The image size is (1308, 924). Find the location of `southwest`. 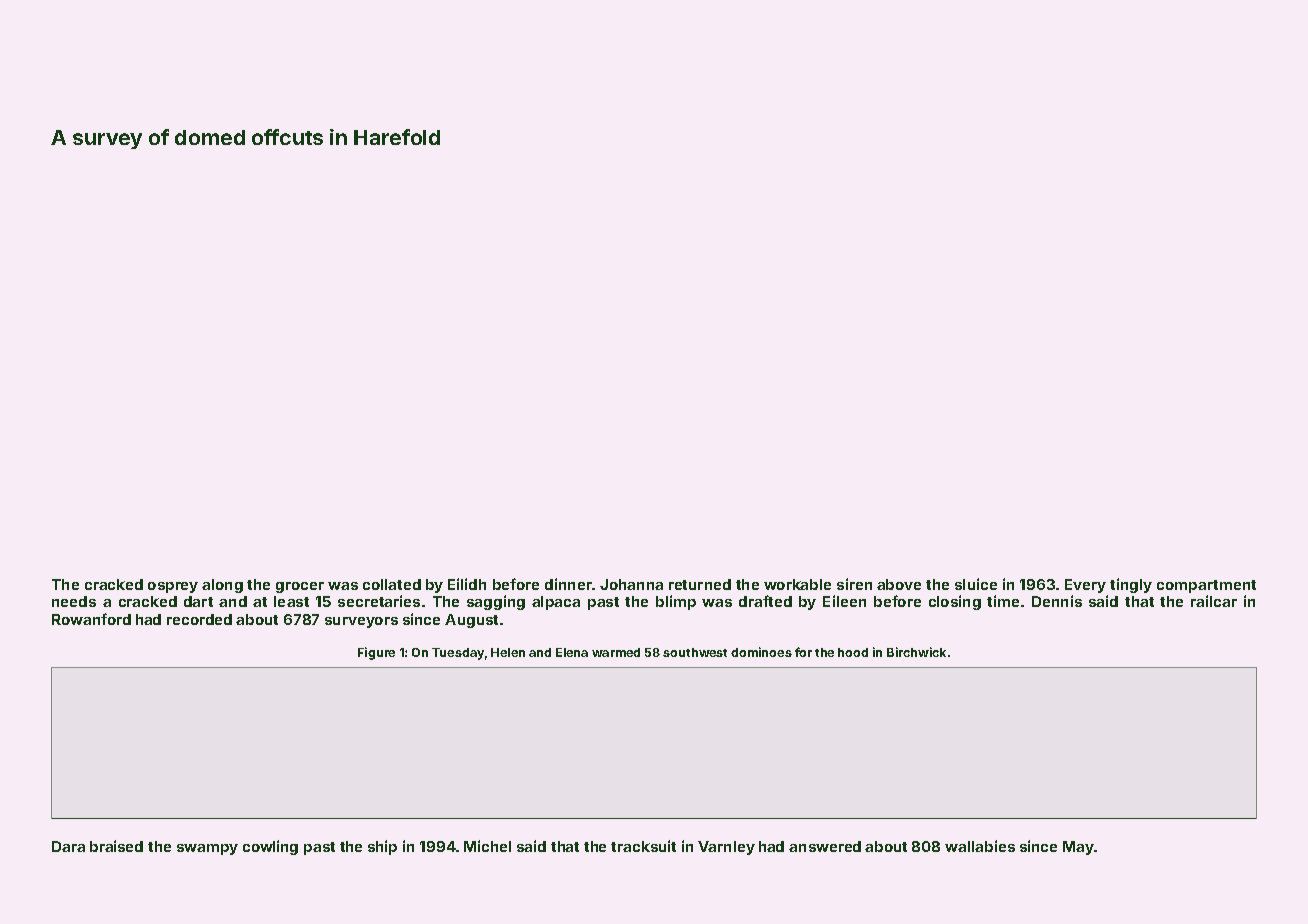

southwest is located at coordinates (695, 652).
